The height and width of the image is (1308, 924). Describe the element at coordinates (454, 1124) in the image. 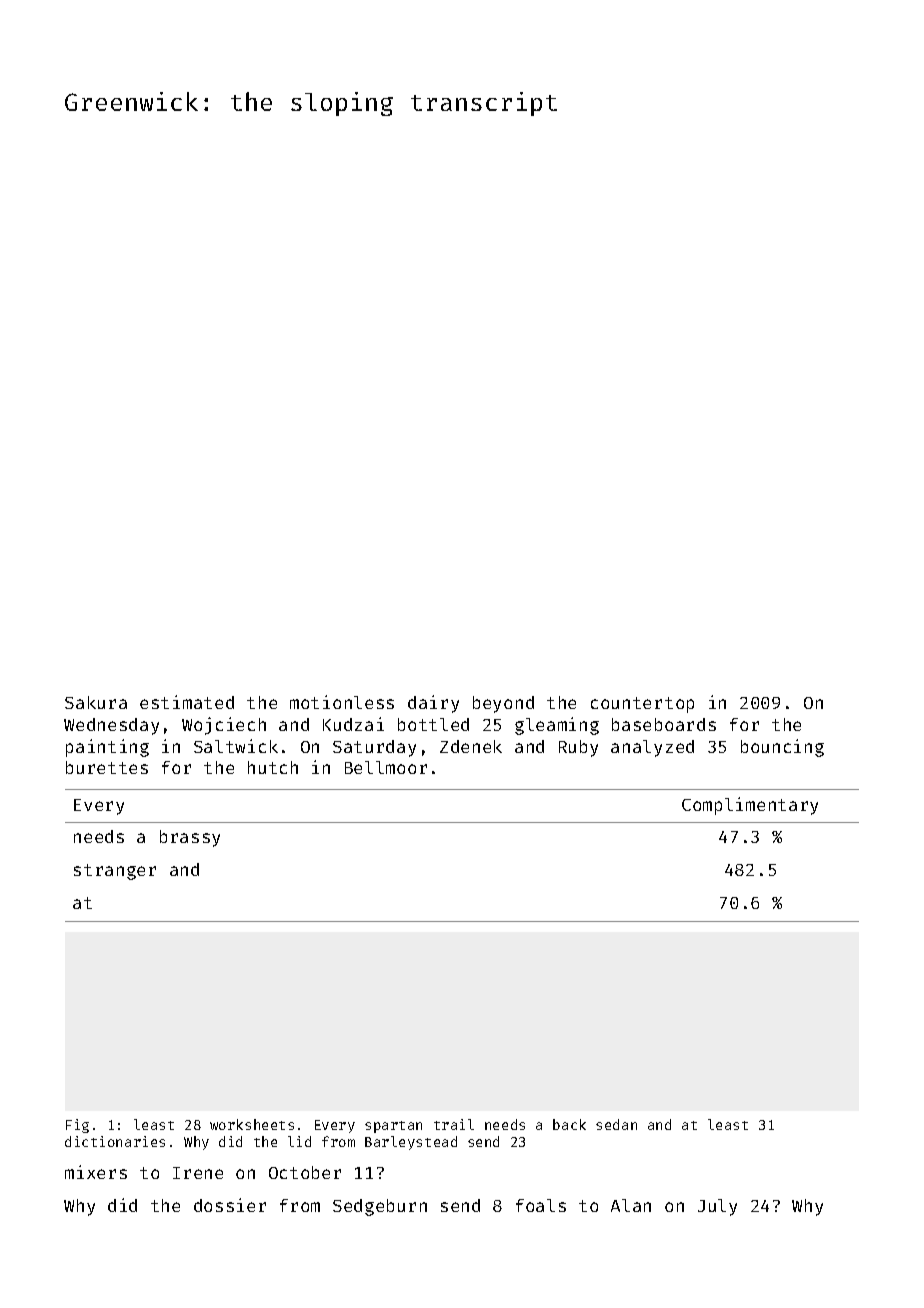

I see `trail` at that location.
